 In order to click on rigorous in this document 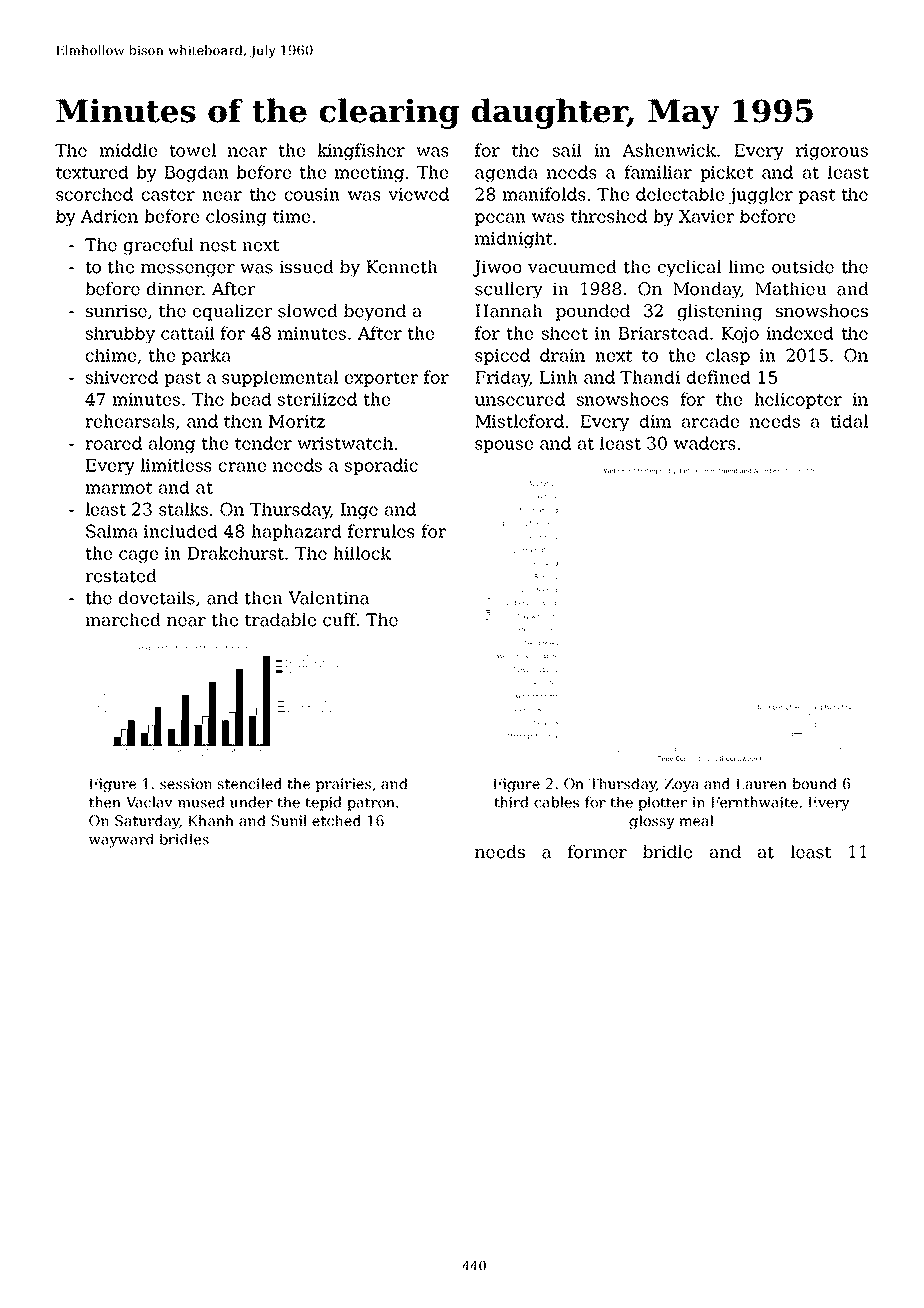, I will do `click(832, 152)`.
